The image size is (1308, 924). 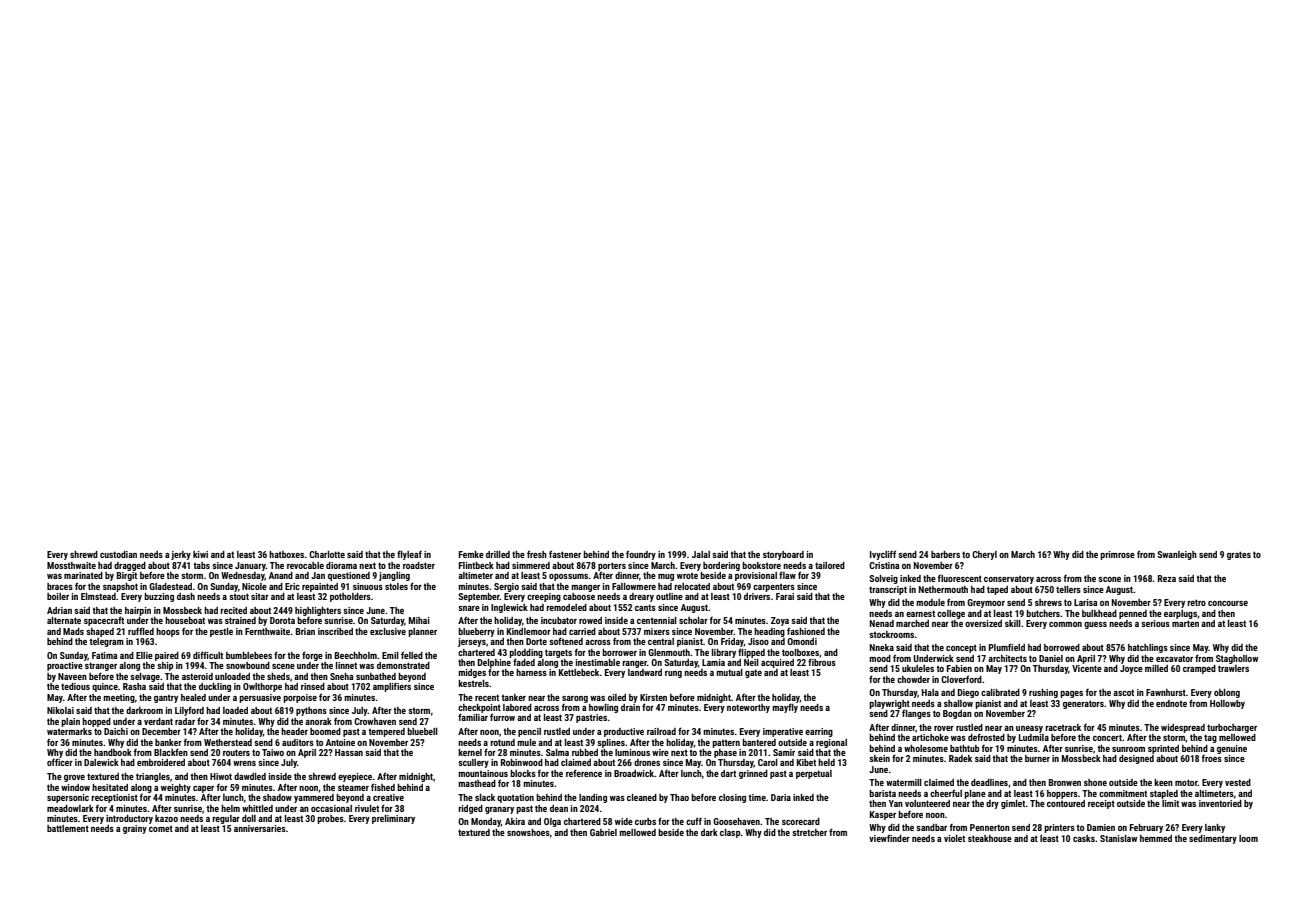 What do you see at coordinates (305, 565) in the page?
I see `revocable` at bounding box center [305, 565].
